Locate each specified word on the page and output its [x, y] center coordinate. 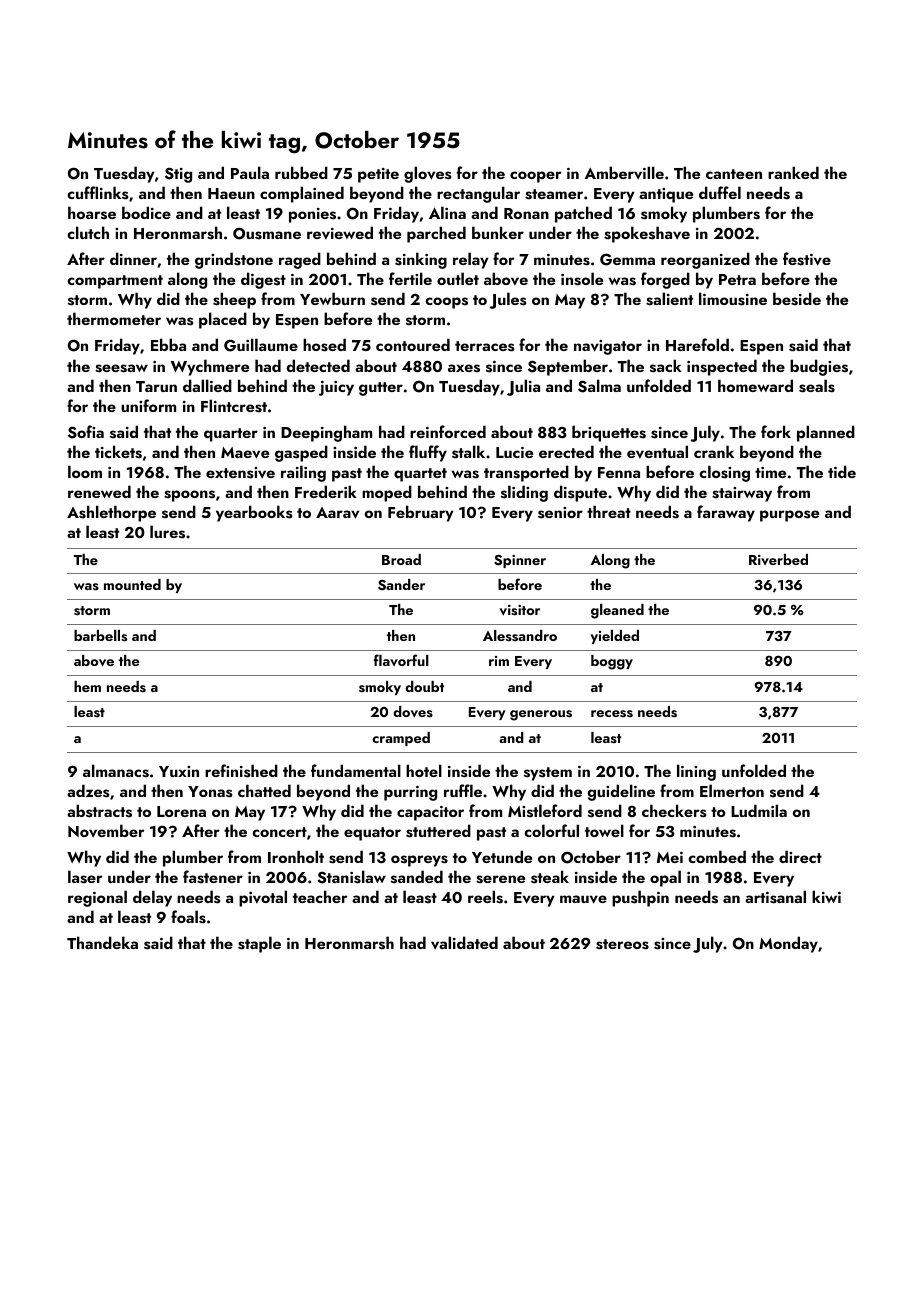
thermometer [114, 318]
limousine [733, 299]
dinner [133, 258]
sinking [421, 260]
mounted [132, 584]
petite [378, 175]
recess [612, 714]
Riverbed [778, 559]
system [548, 774]
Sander [401, 585]
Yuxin [179, 771]
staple [259, 944]
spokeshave [647, 234]
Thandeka [102, 942]
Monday [788, 944]
